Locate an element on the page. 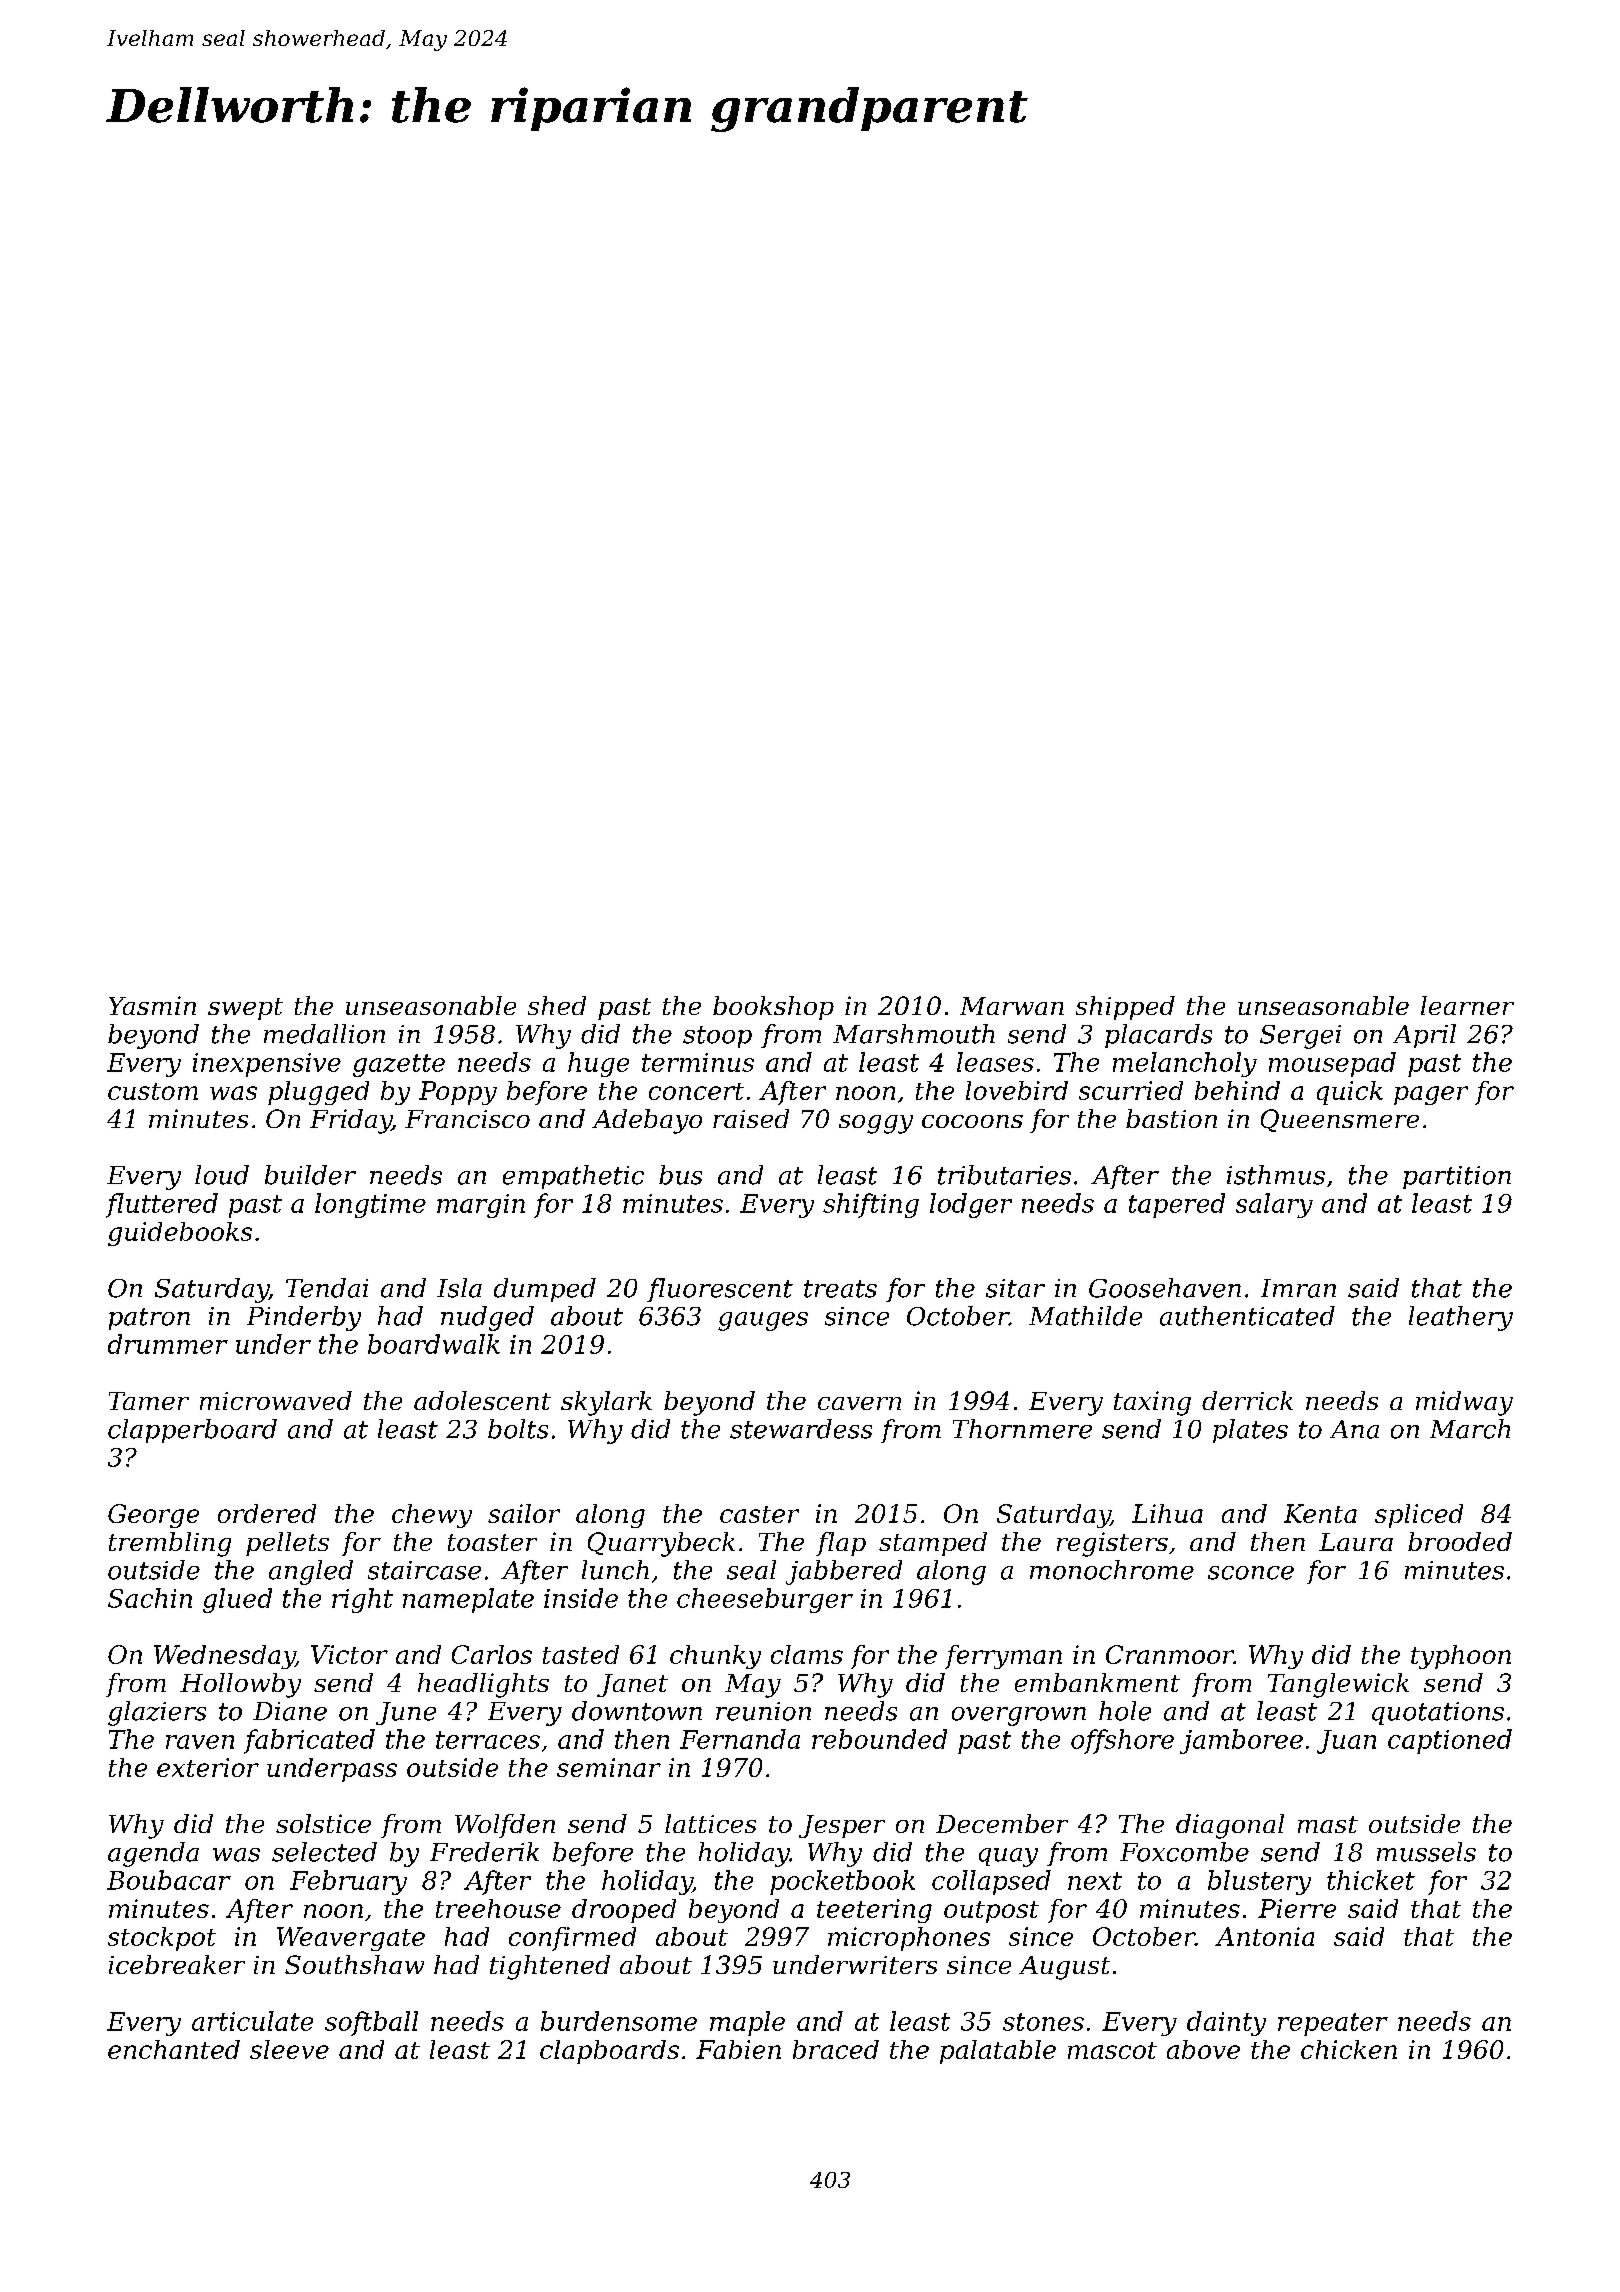 The width and height of the document is (1620, 2292). bookshop is located at coordinates (773, 1008).
